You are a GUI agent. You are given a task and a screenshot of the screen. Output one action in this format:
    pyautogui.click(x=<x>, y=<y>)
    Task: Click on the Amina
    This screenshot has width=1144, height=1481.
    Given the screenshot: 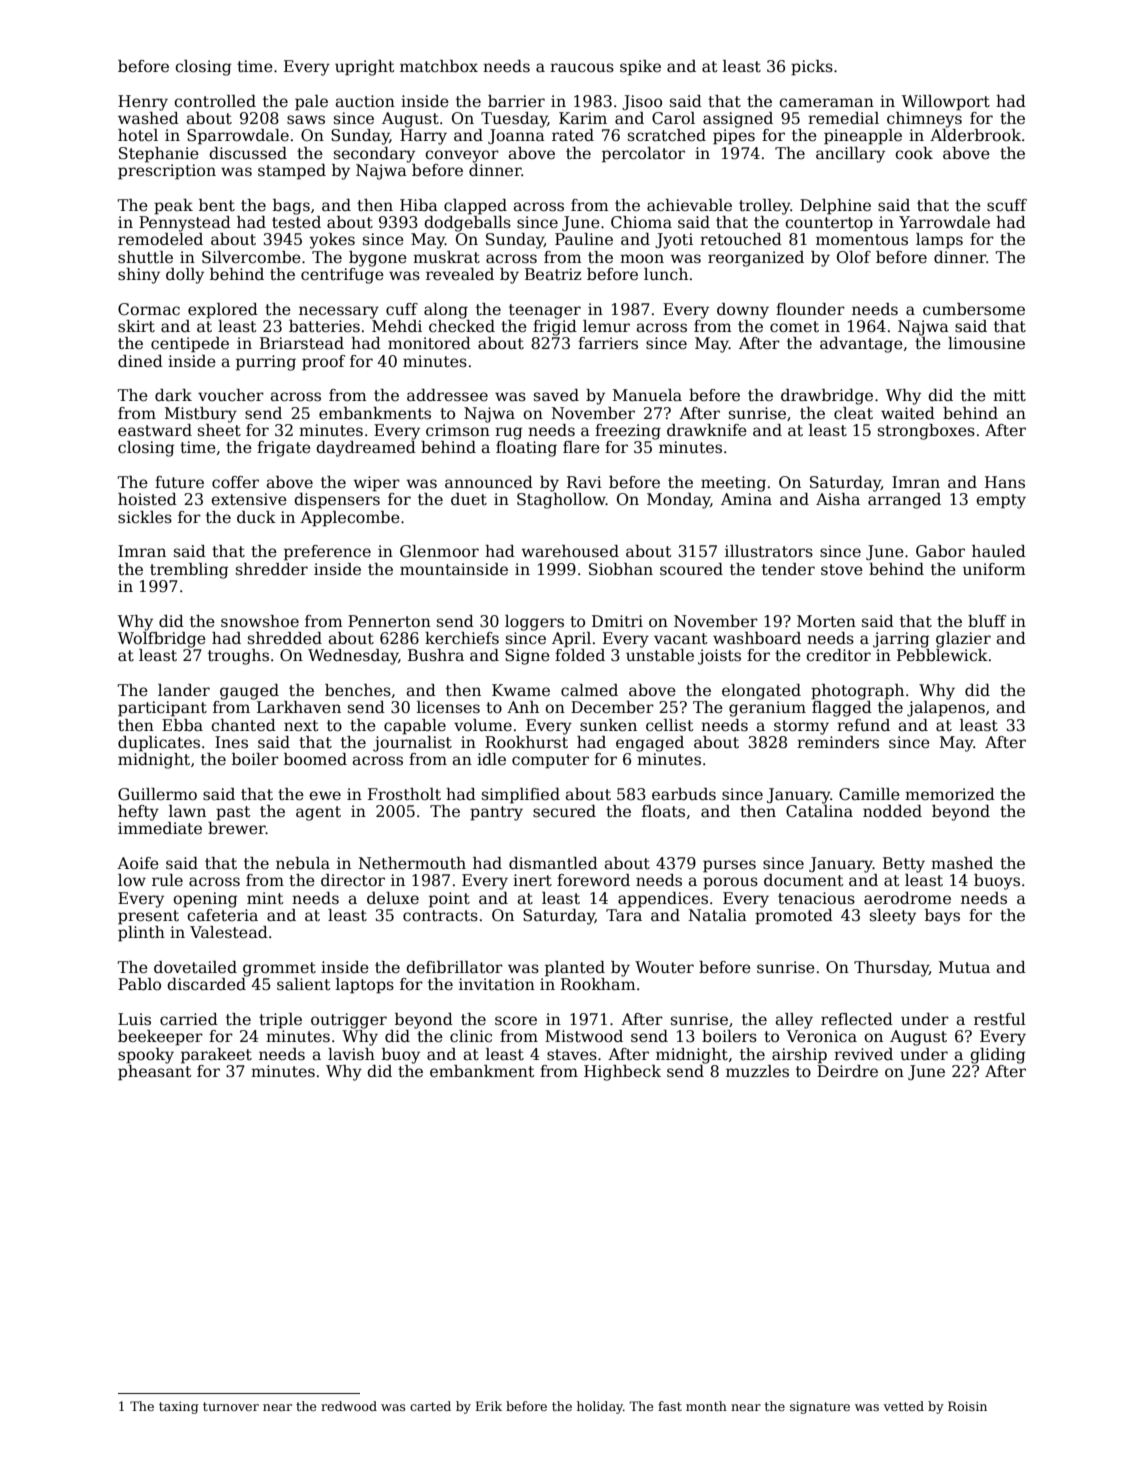 What is the action you would take?
    pyautogui.click(x=746, y=499)
